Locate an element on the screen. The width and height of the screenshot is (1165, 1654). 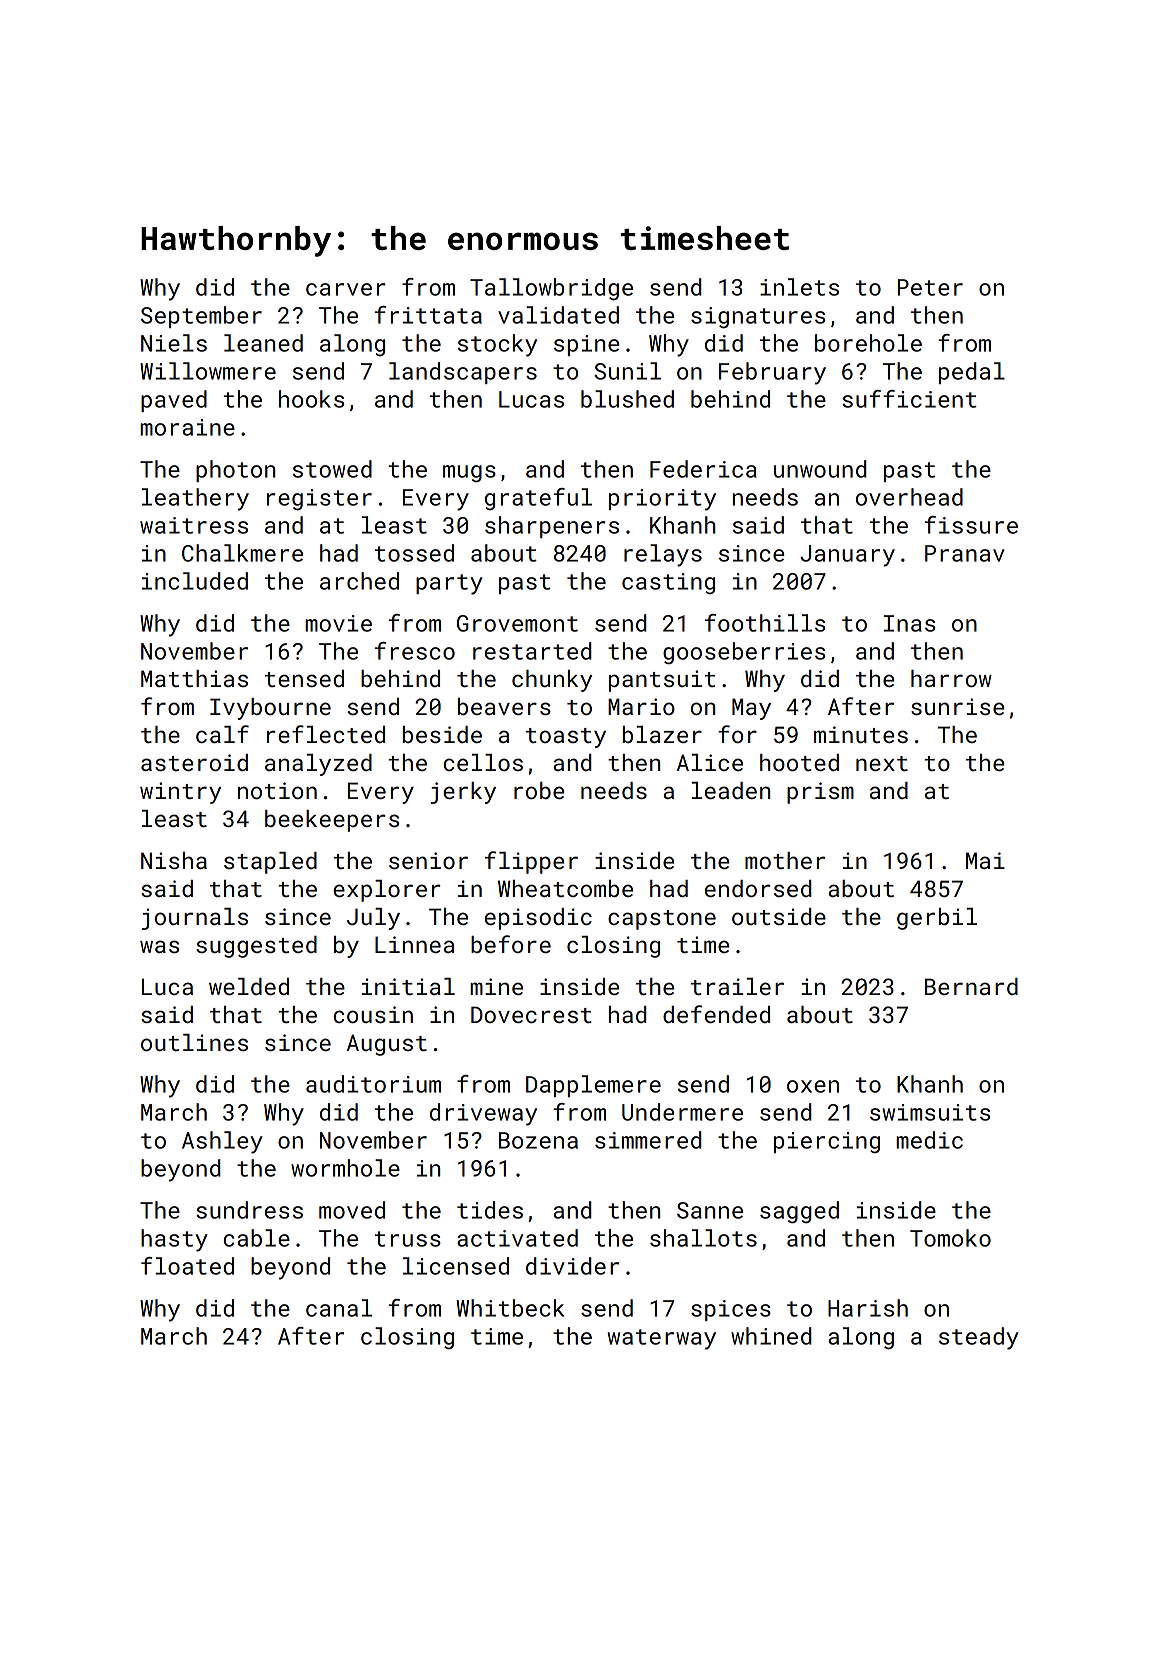
asteroid is located at coordinates (194, 762).
